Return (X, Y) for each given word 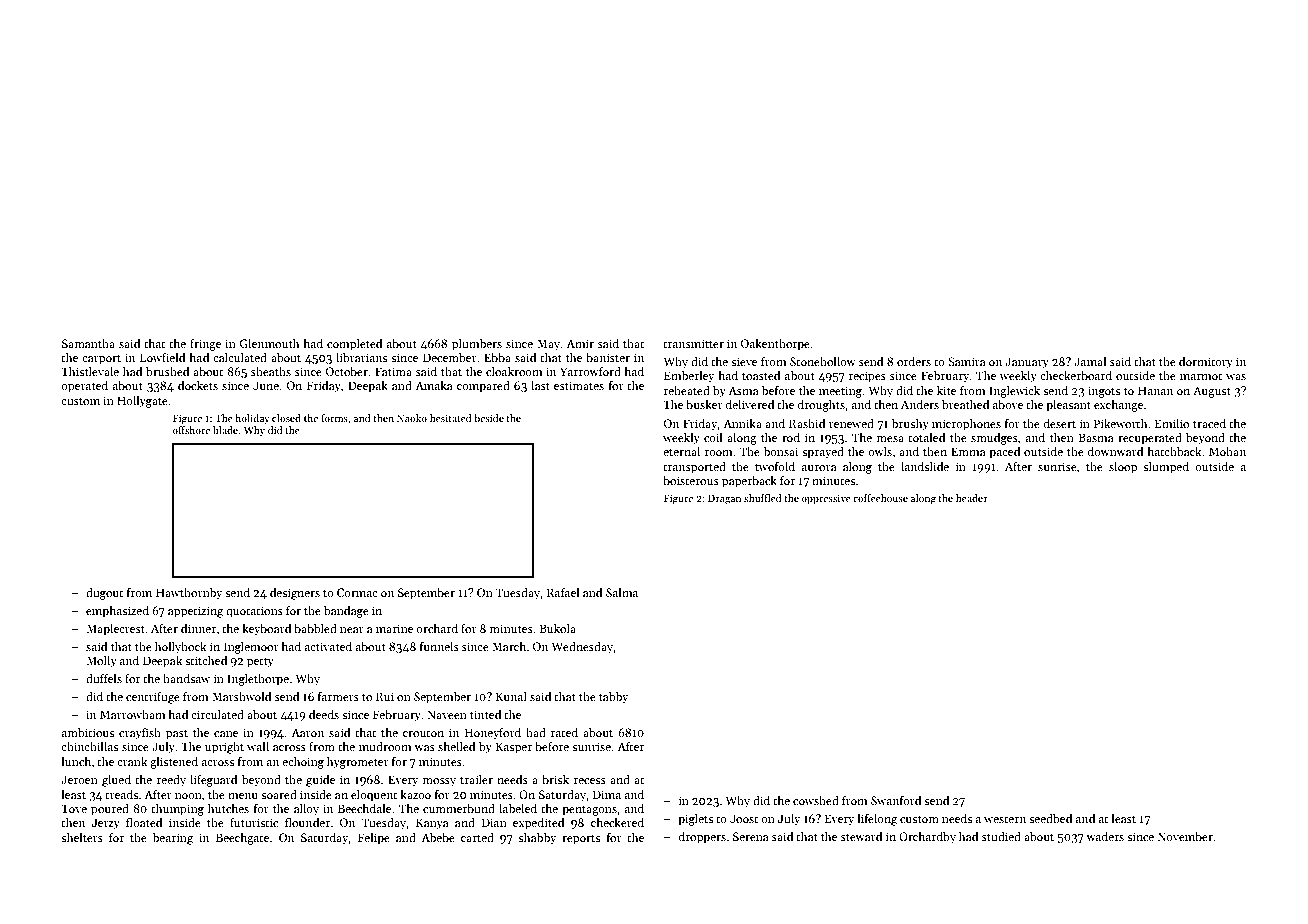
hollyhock (181, 648)
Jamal (1090, 361)
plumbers (477, 345)
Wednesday (582, 648)
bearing (173, 839)
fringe (205, 345)
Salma (622, 592)
